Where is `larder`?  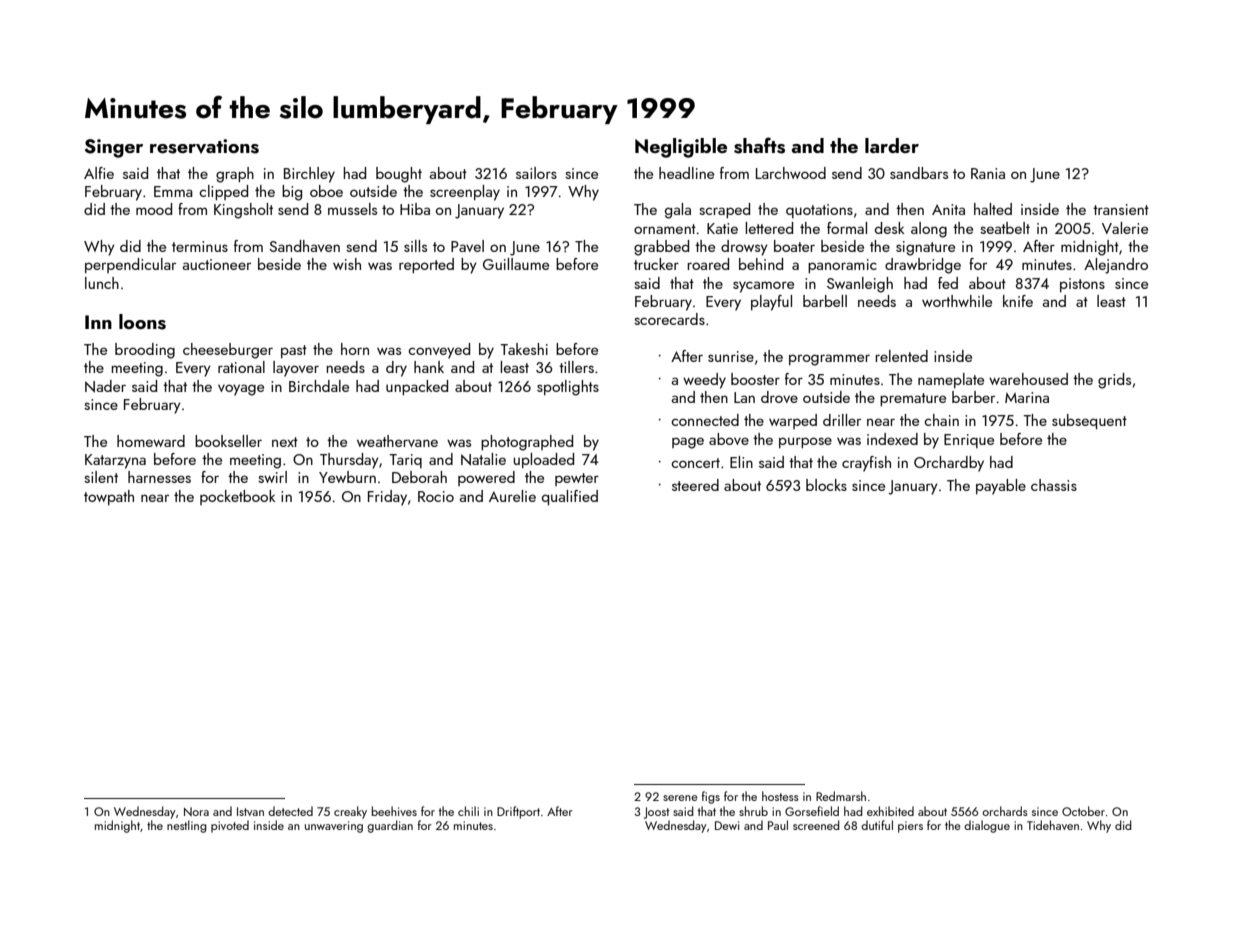
larder is located at coordinates (892, 145).
